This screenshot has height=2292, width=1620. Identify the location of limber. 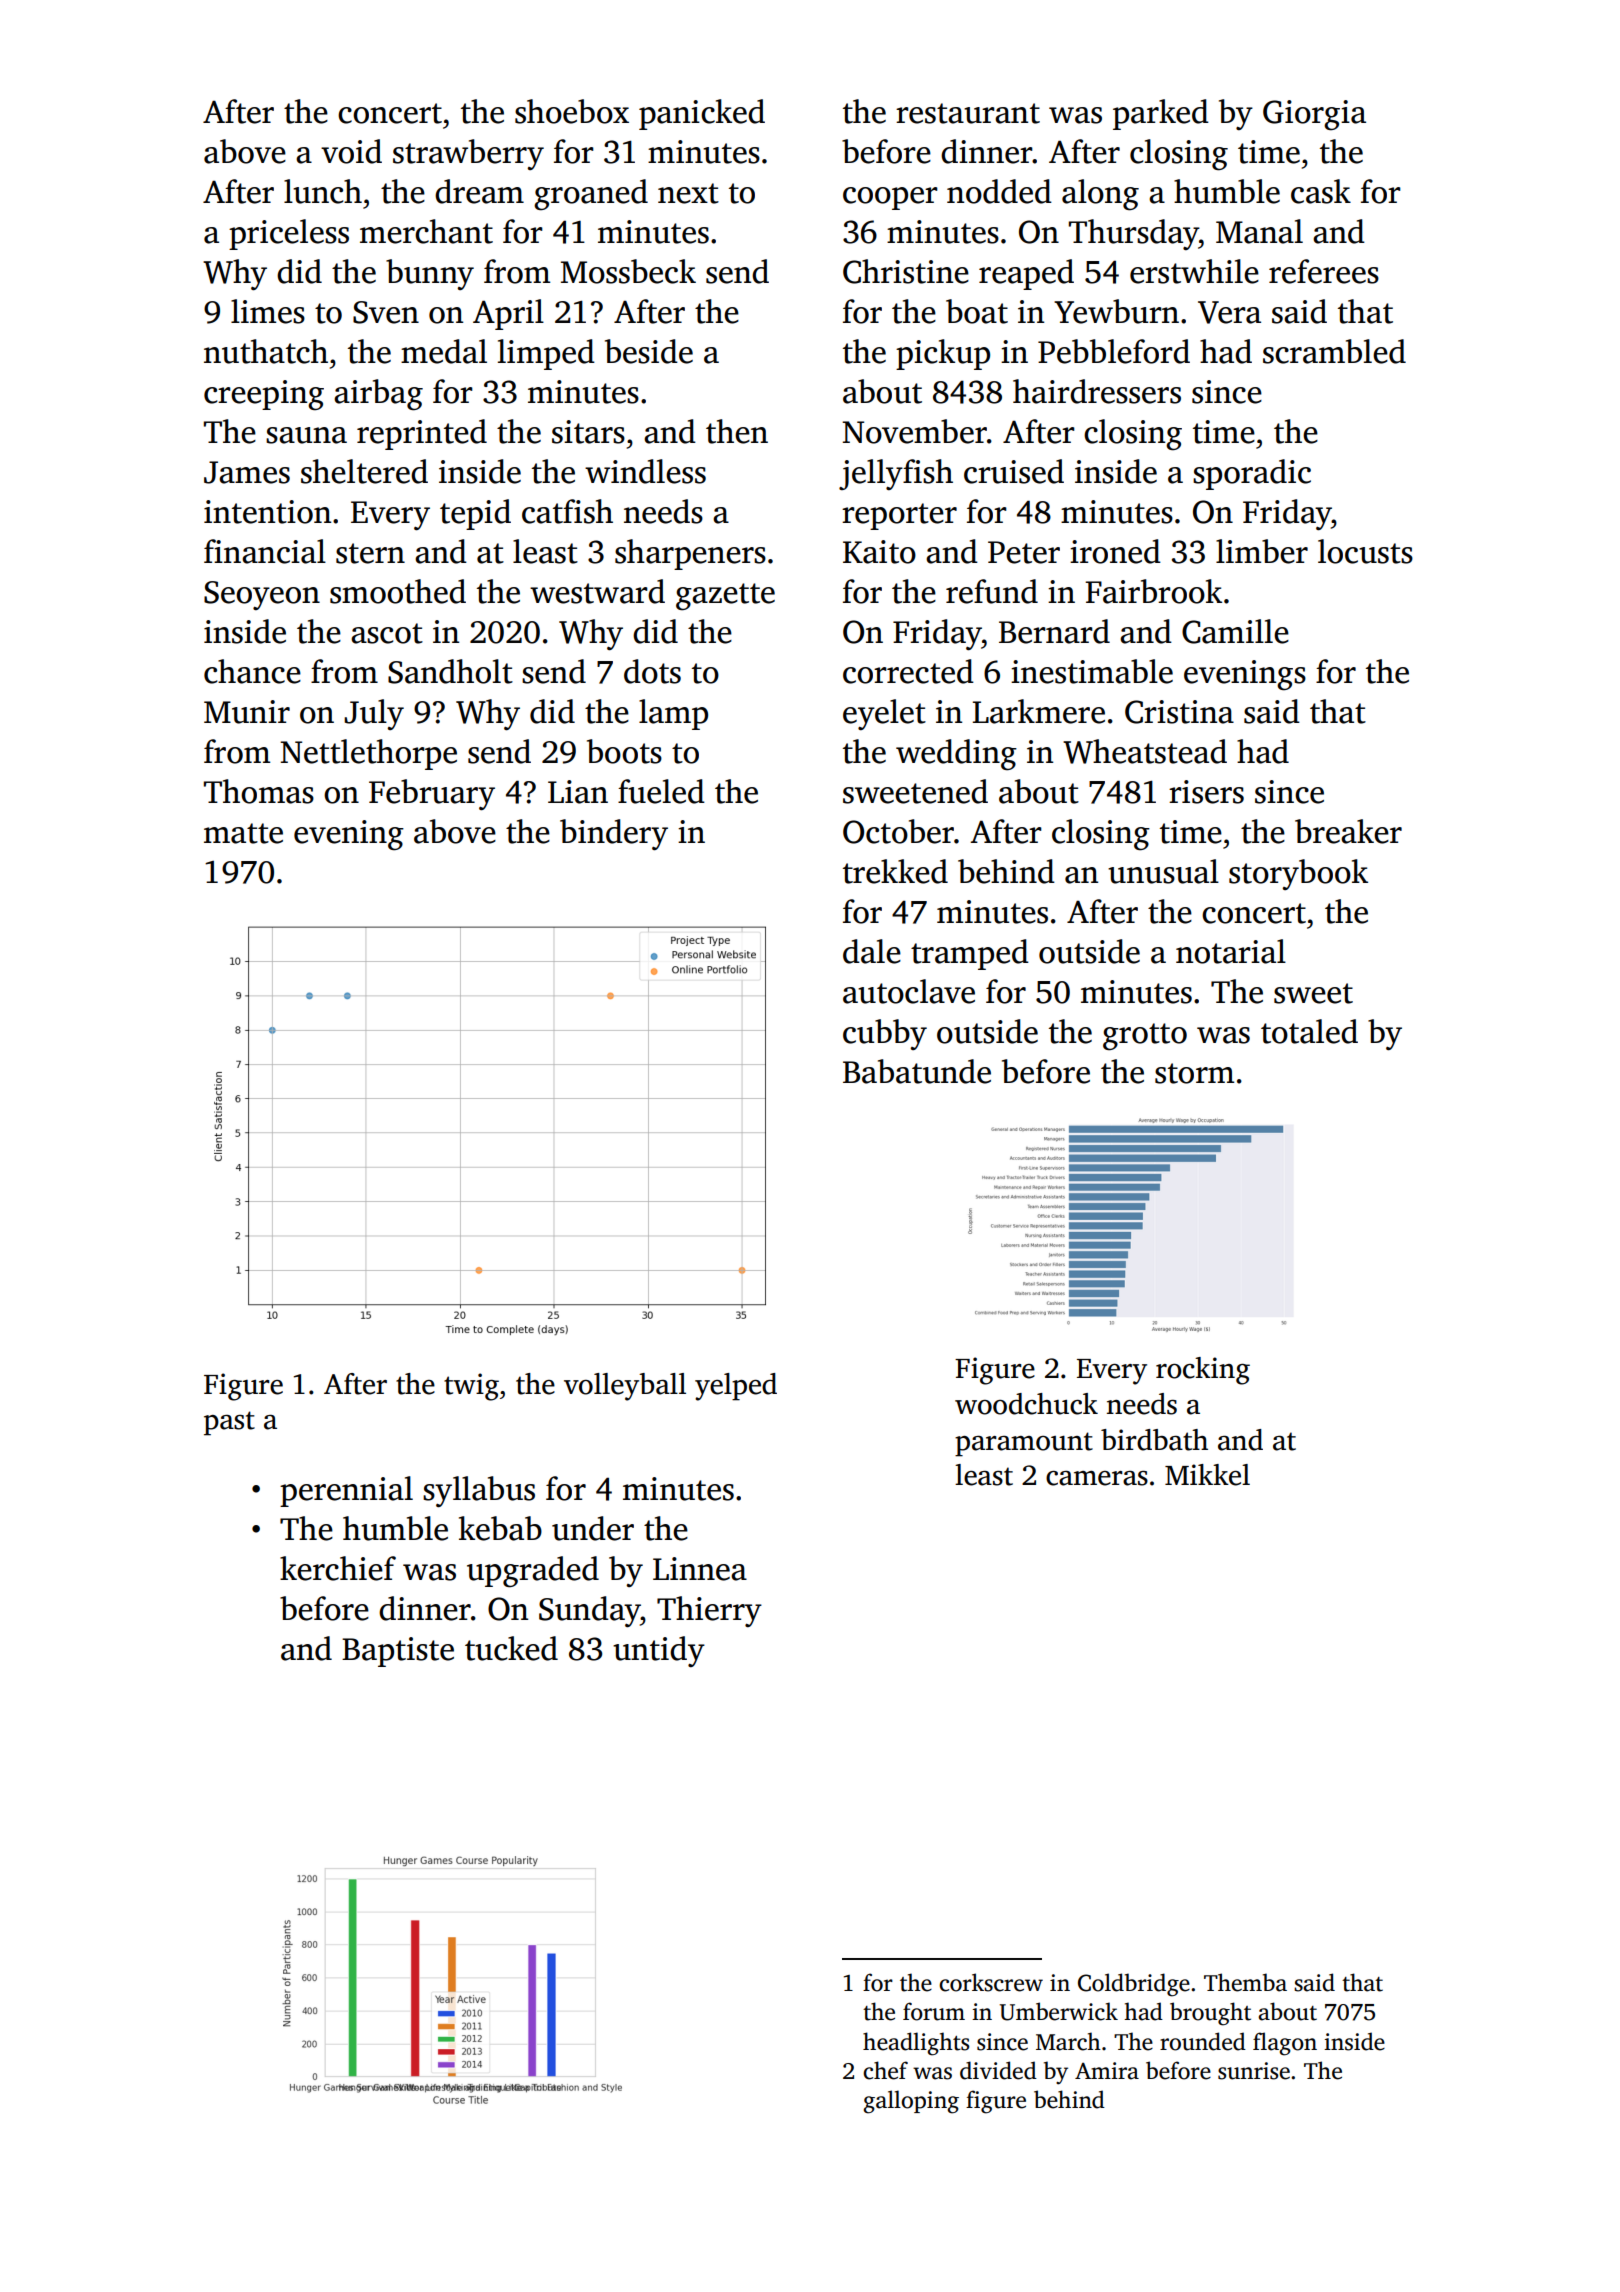
(1262, 551).
